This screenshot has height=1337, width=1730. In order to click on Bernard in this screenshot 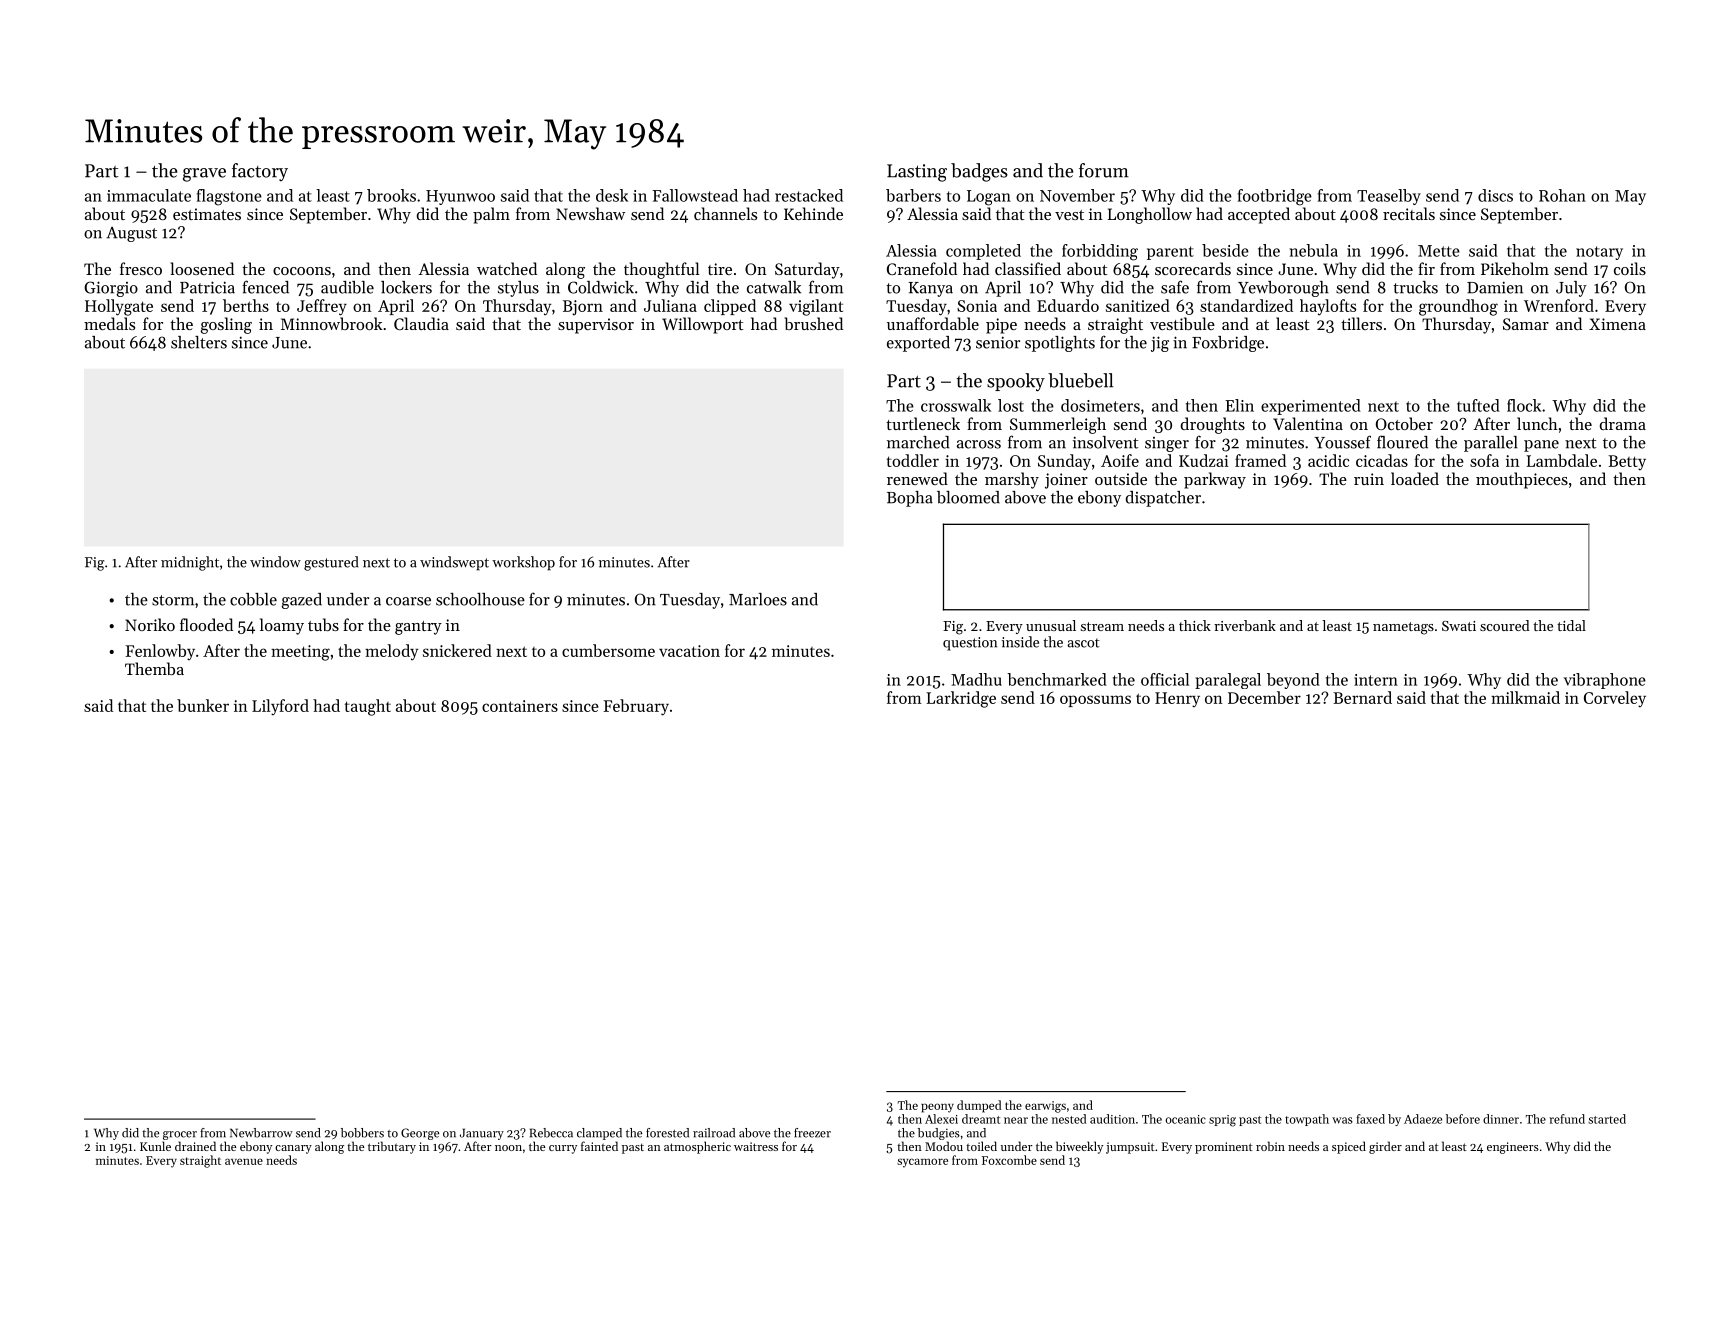, I will do `click(1362, 697)`.
